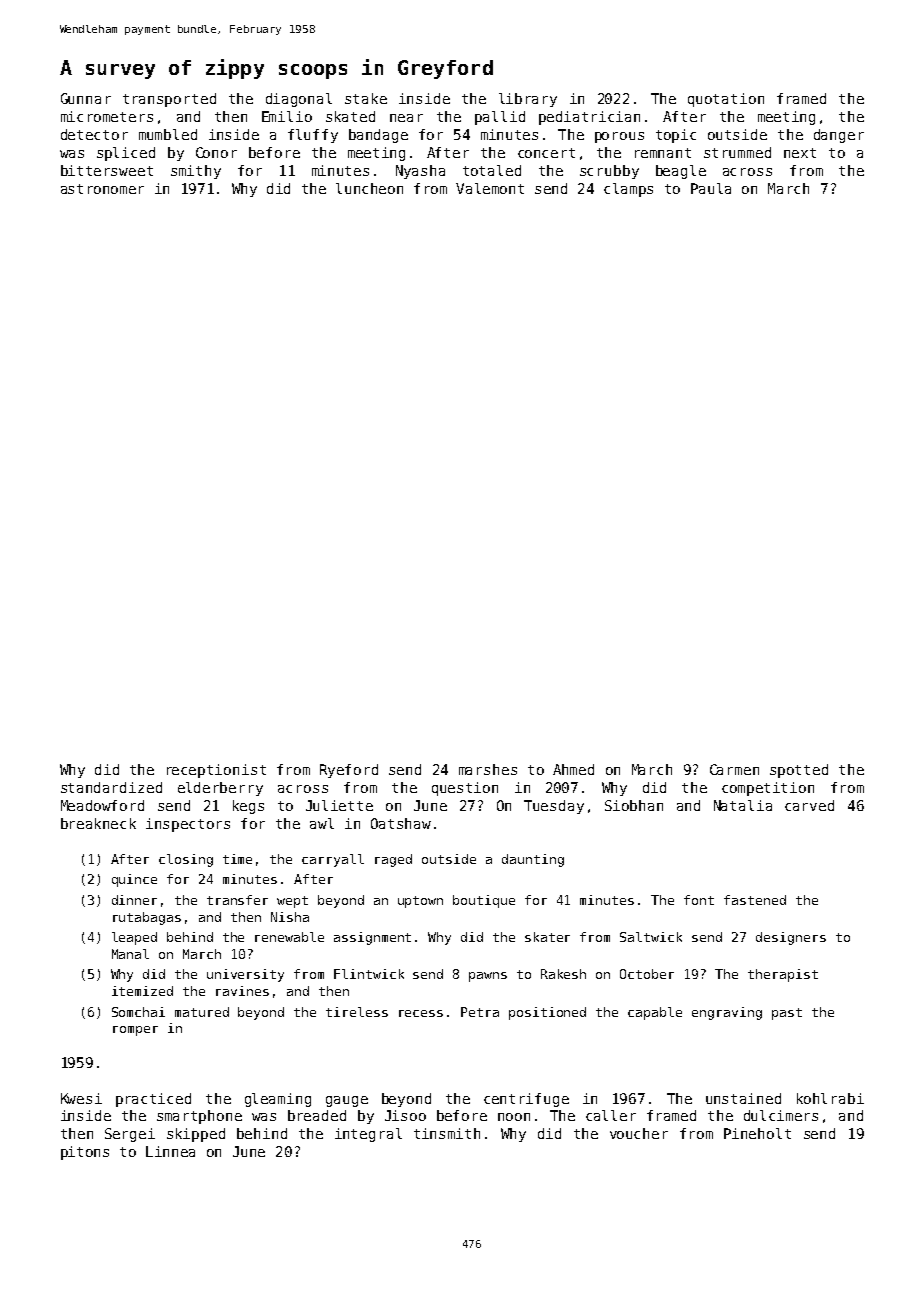 This document has height=1308, width=924. What do you see at coordinates (628, 190) in the document?
I see `clamps` at bounding box center [628, 190].
